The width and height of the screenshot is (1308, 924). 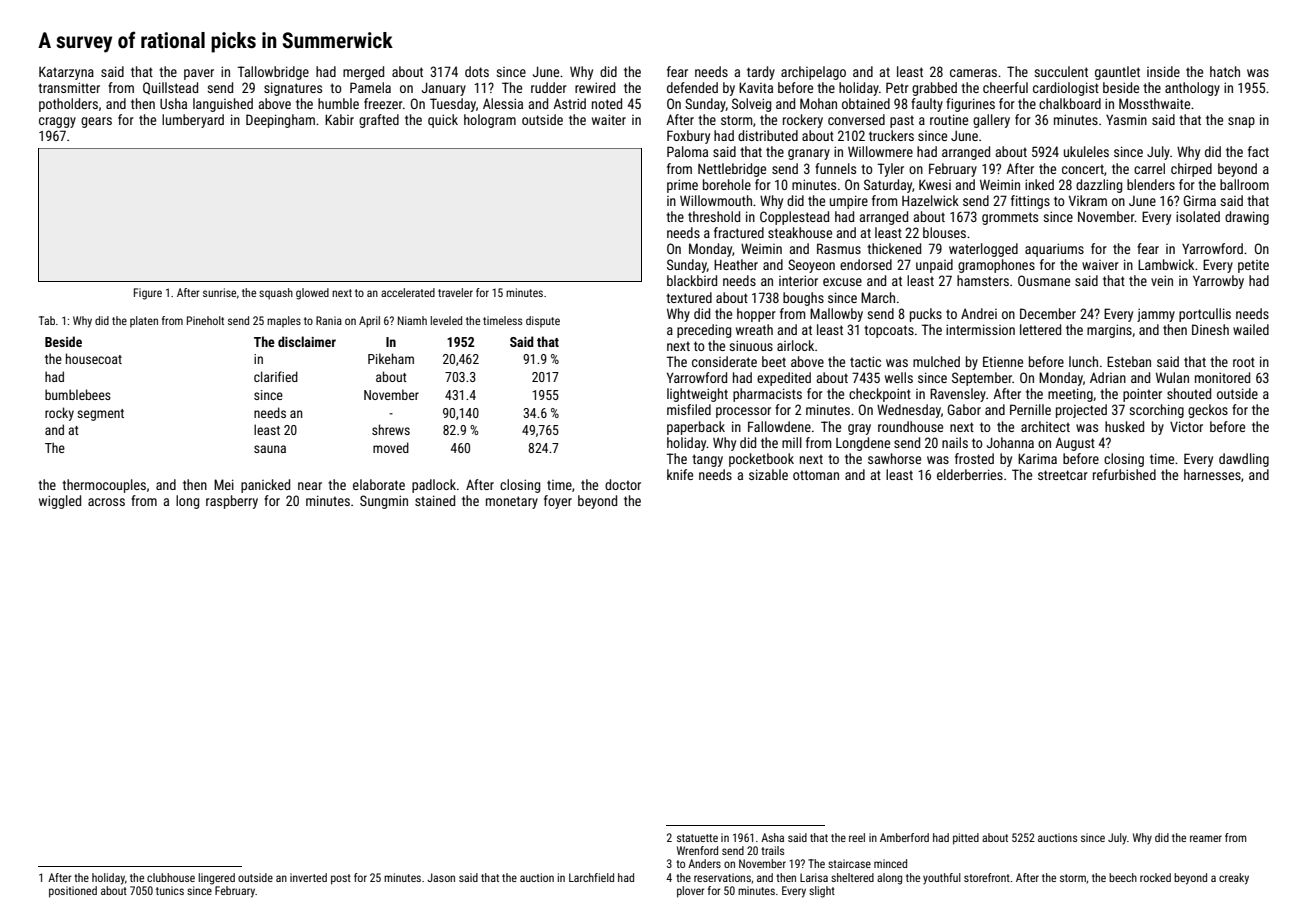 What do you see at coordinates (973, 73) in the screenshot?
I see `cameras` at bounding box center [973, 73].
